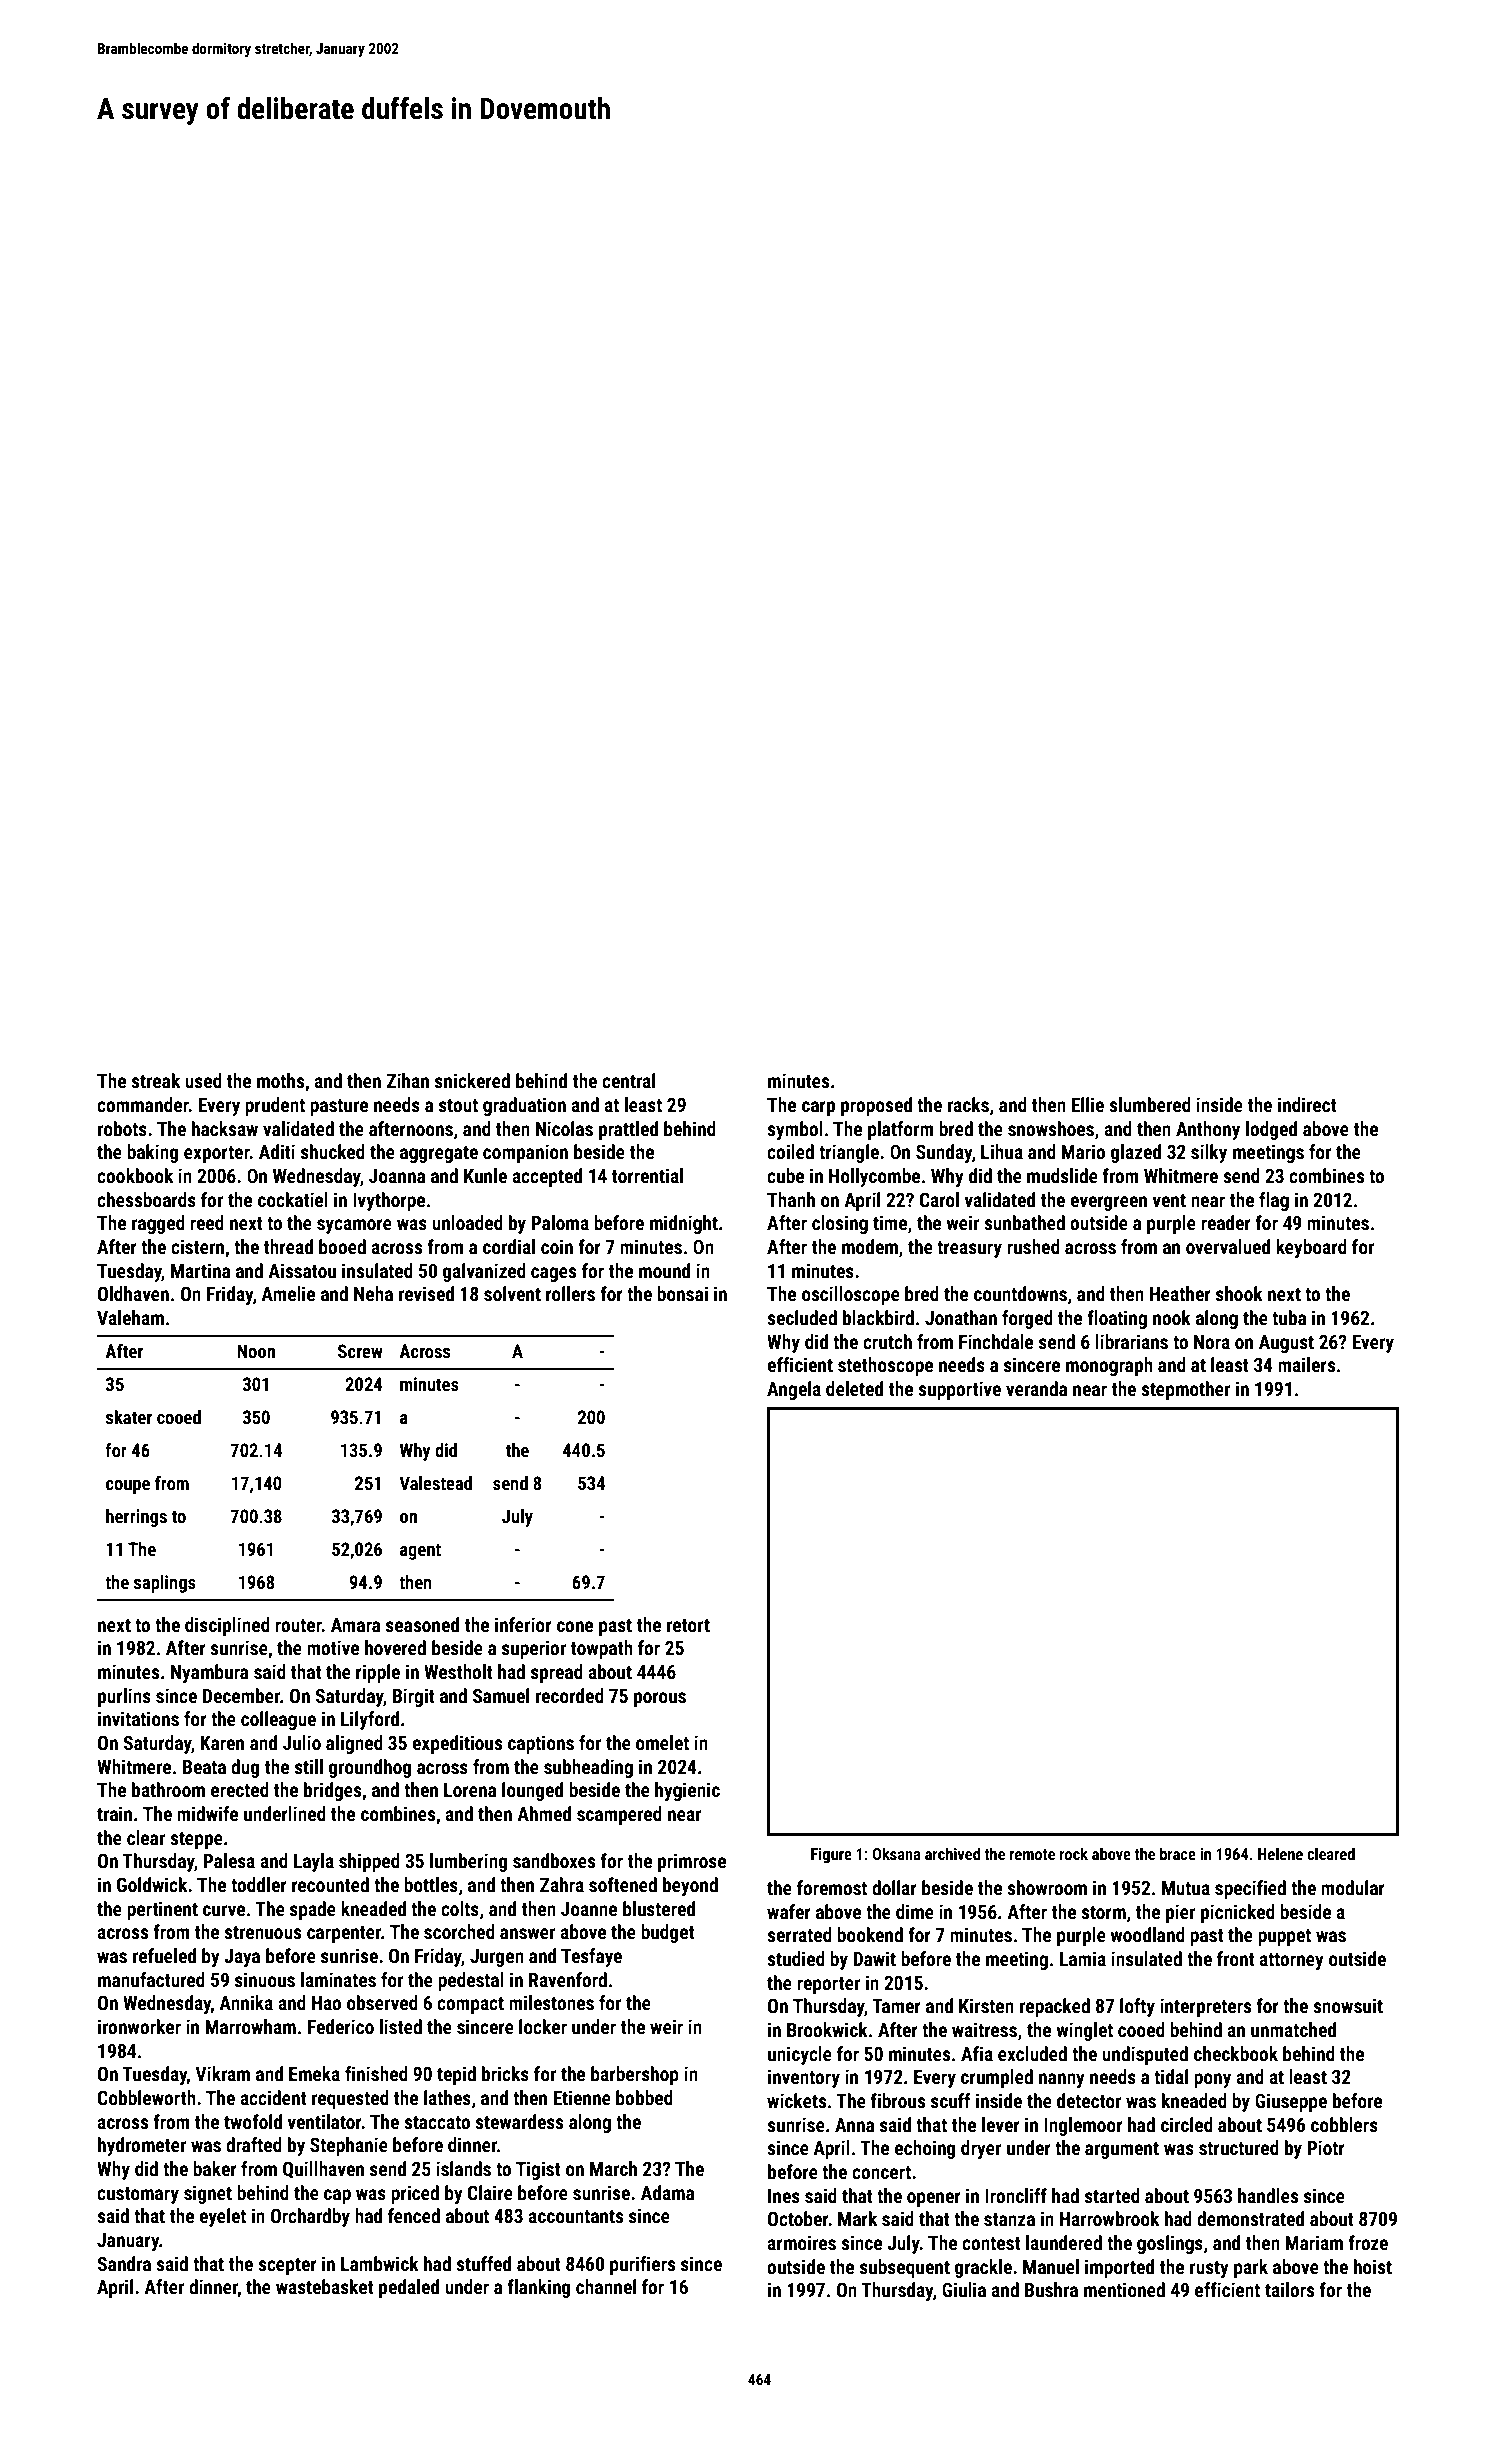 Image resolution: width=1496 pixels, height=2464 pixels. What do you see at coordinates (1074, 1853) in the document?
I see `rock` at bounding box center [1074, 1853].
